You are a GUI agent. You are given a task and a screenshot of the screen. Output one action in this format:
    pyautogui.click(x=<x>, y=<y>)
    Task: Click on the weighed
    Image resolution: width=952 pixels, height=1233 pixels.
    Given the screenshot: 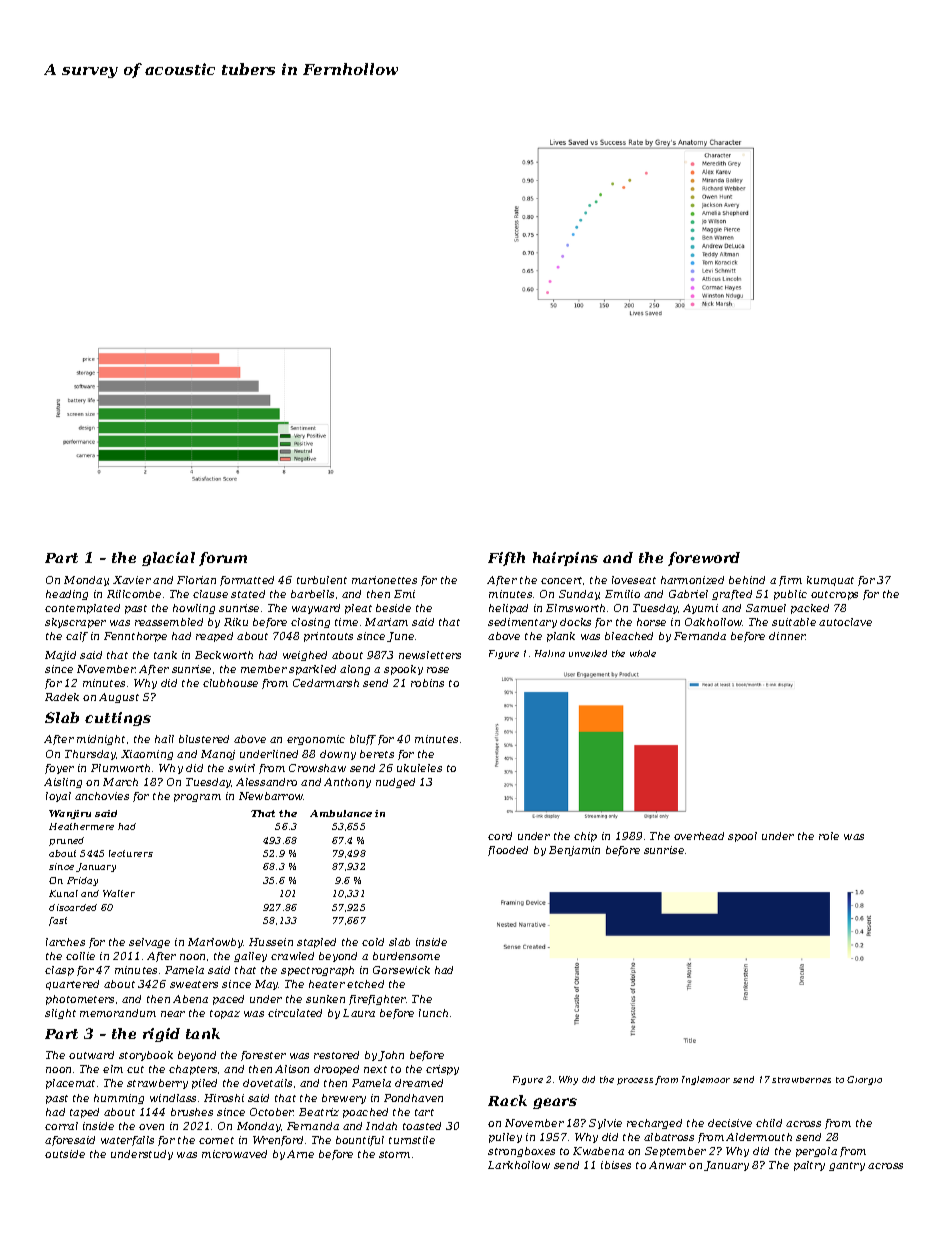 What is the action you would take?
    pyautogui.click(x=305, y=656)
